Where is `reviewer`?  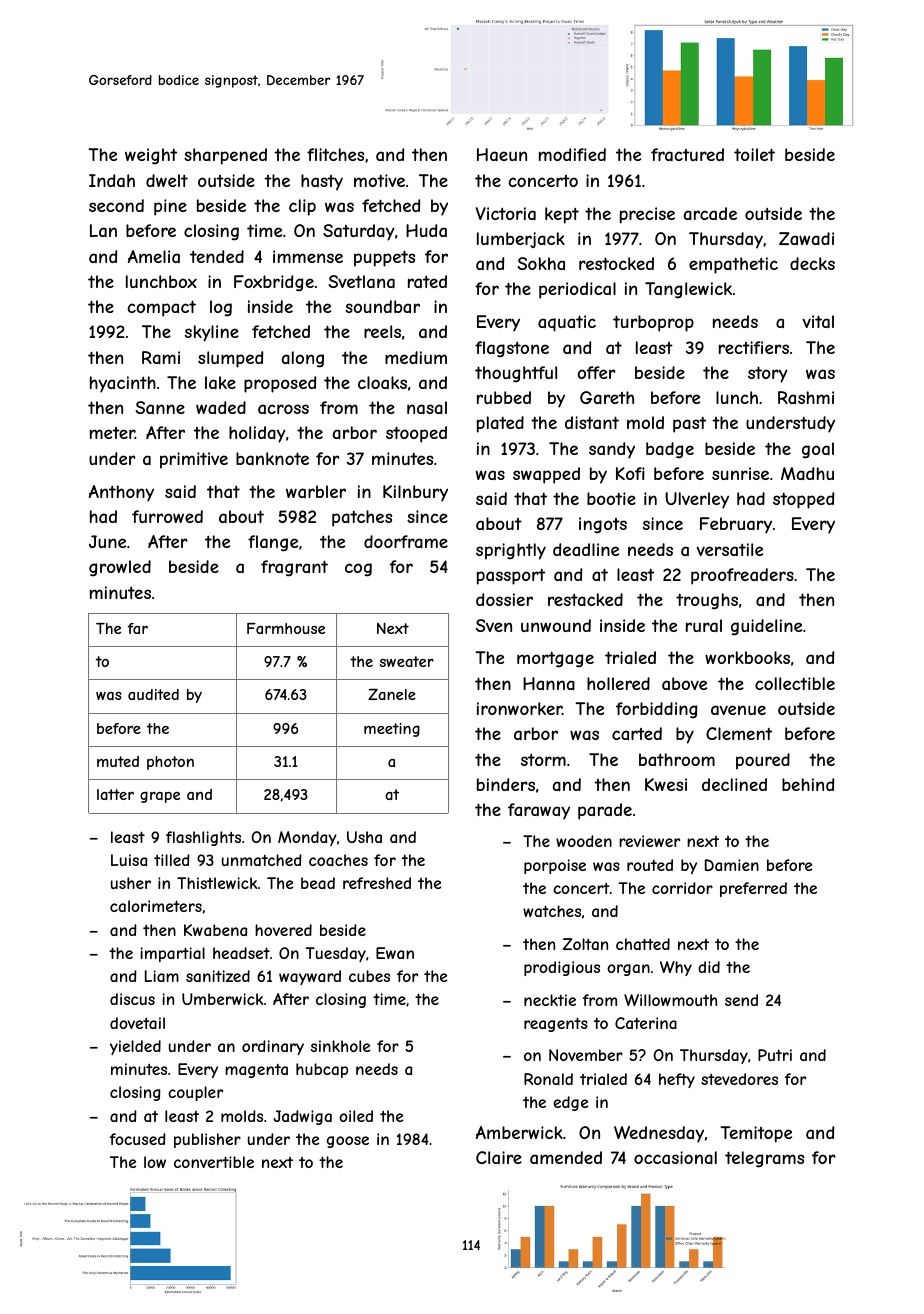 reviewer is located at coordinates (649, 841).
